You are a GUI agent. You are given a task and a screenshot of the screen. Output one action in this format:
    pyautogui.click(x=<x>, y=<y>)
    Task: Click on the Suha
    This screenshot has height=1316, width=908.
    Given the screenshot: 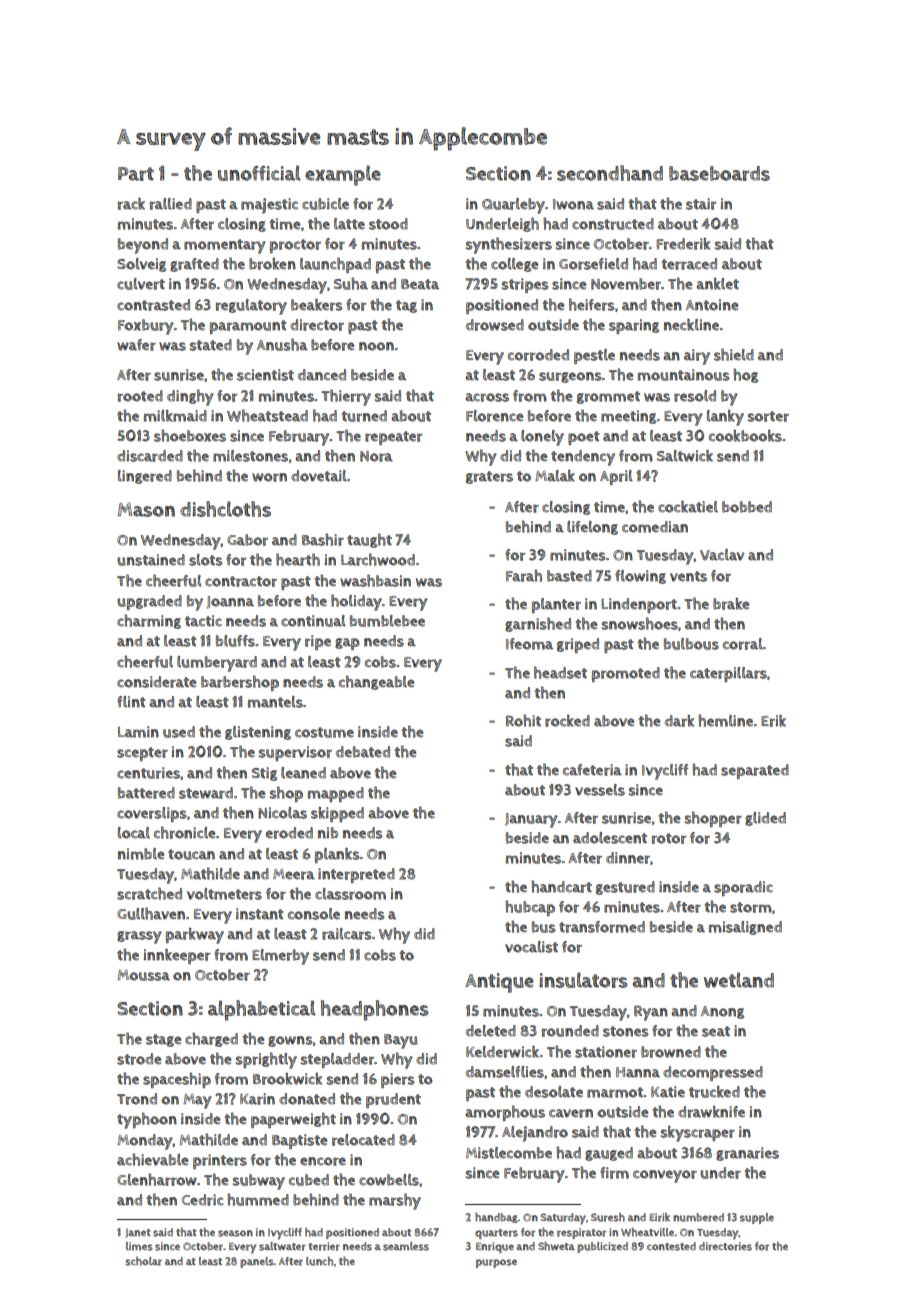 What is the action you would take?
    pyautogui.click(x=351, y=283)
